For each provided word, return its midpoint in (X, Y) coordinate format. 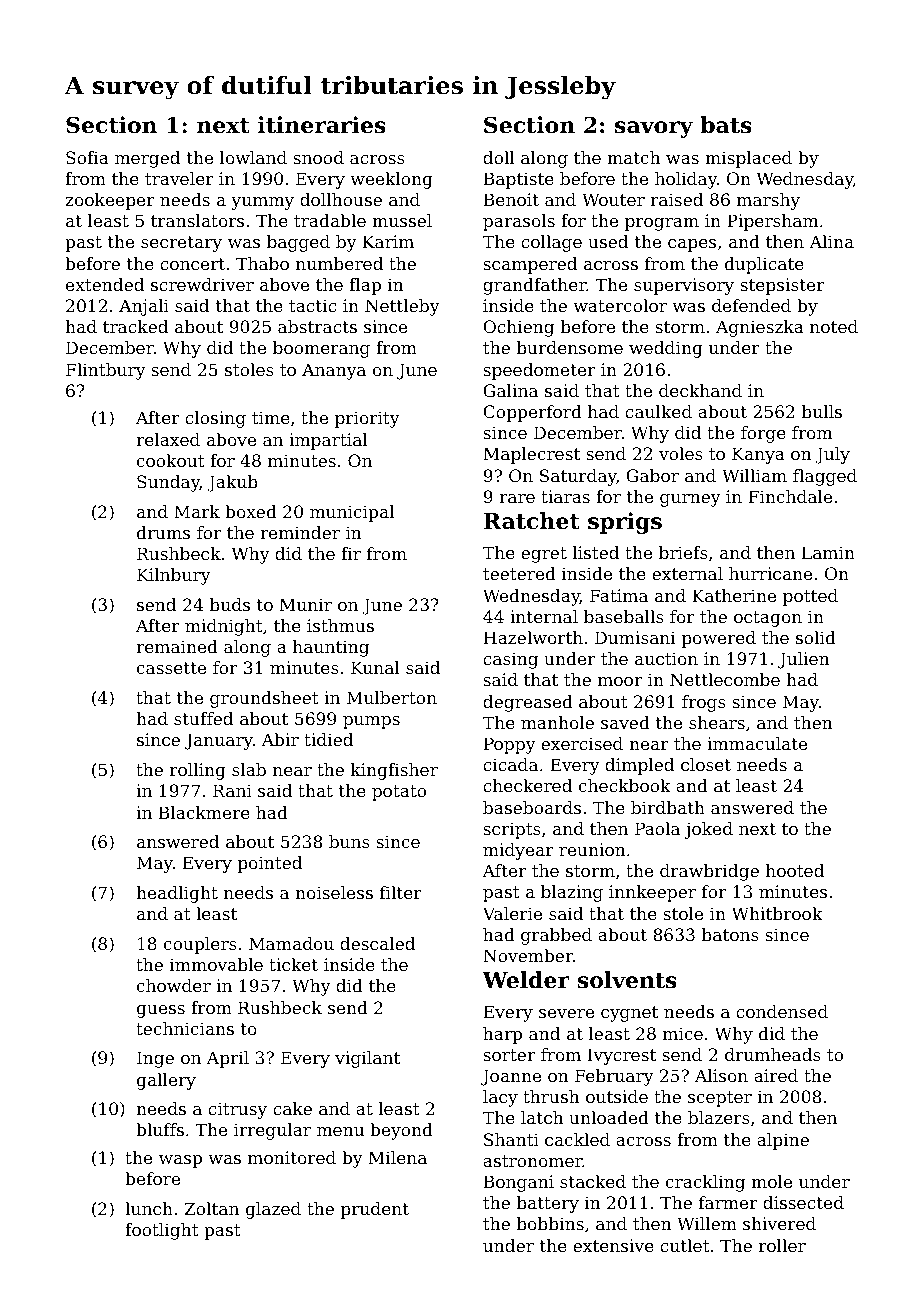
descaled (377, 943)
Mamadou (291, 943)
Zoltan (212, 1208)
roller (782, 1245)
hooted (795, 870)
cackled (577, 1139)
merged (147, 159)
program (662, 224)
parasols (519, 222)
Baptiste (518, 180)
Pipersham (772, 222)
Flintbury (106, 371)
